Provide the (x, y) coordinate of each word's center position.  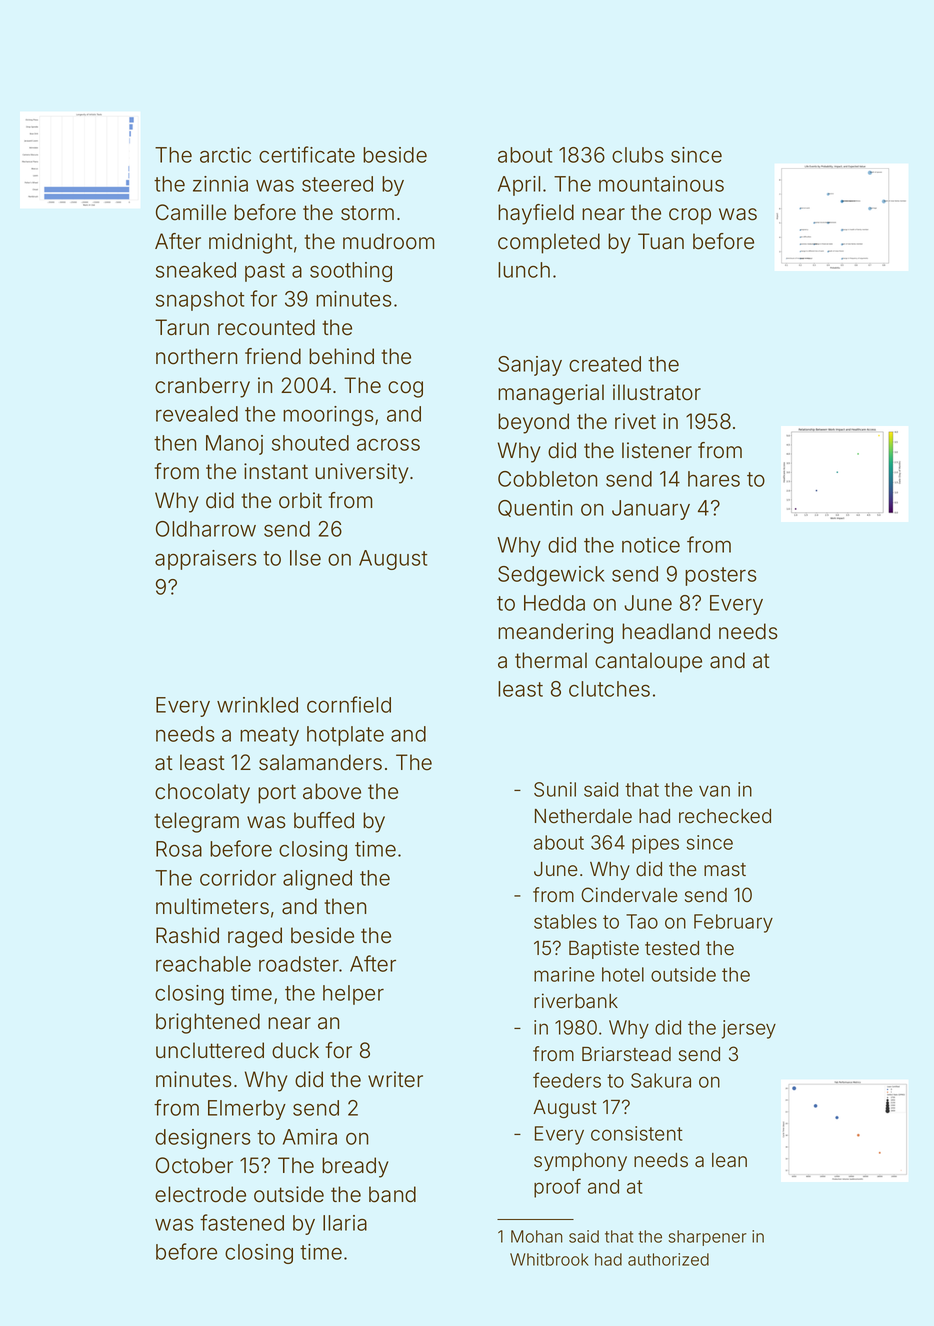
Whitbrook (549, 1259)
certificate (307, 154)
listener (657, 450)
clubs (638, 155)
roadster (299, 964)
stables (565, 921)
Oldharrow (206, 529)
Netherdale (583, 816)
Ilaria (345, 1223)
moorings (328, 416)
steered (337, 184)
